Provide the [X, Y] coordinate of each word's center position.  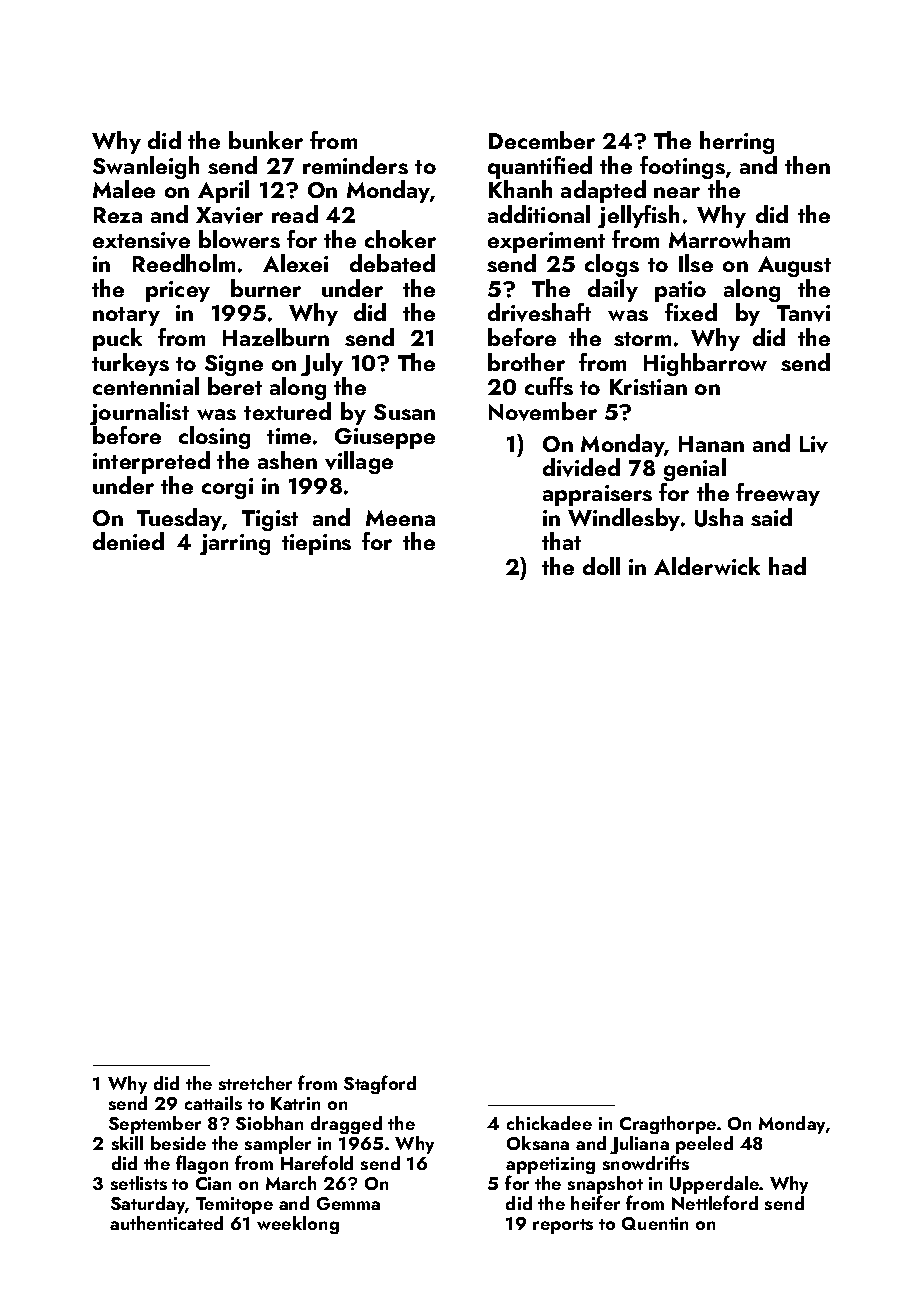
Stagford [380, 1084]
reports [563, 1226]
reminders [355, 165]
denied [128, 541]
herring [737, 142]
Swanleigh [146, 167]
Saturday [148, 1205]
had [787, 566]
